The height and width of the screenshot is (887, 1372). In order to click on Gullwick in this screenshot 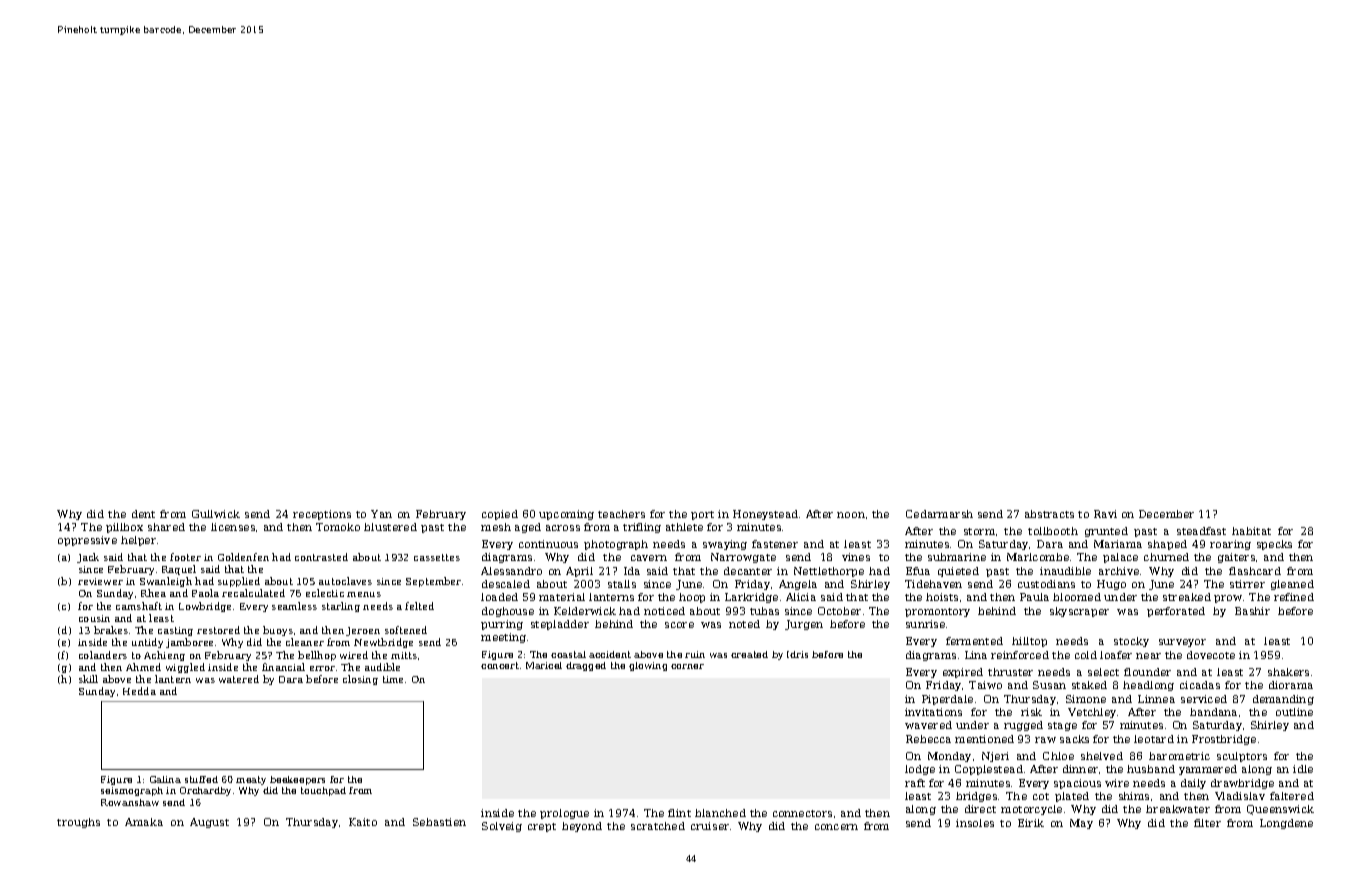, I will do `click(216, 514)`.
